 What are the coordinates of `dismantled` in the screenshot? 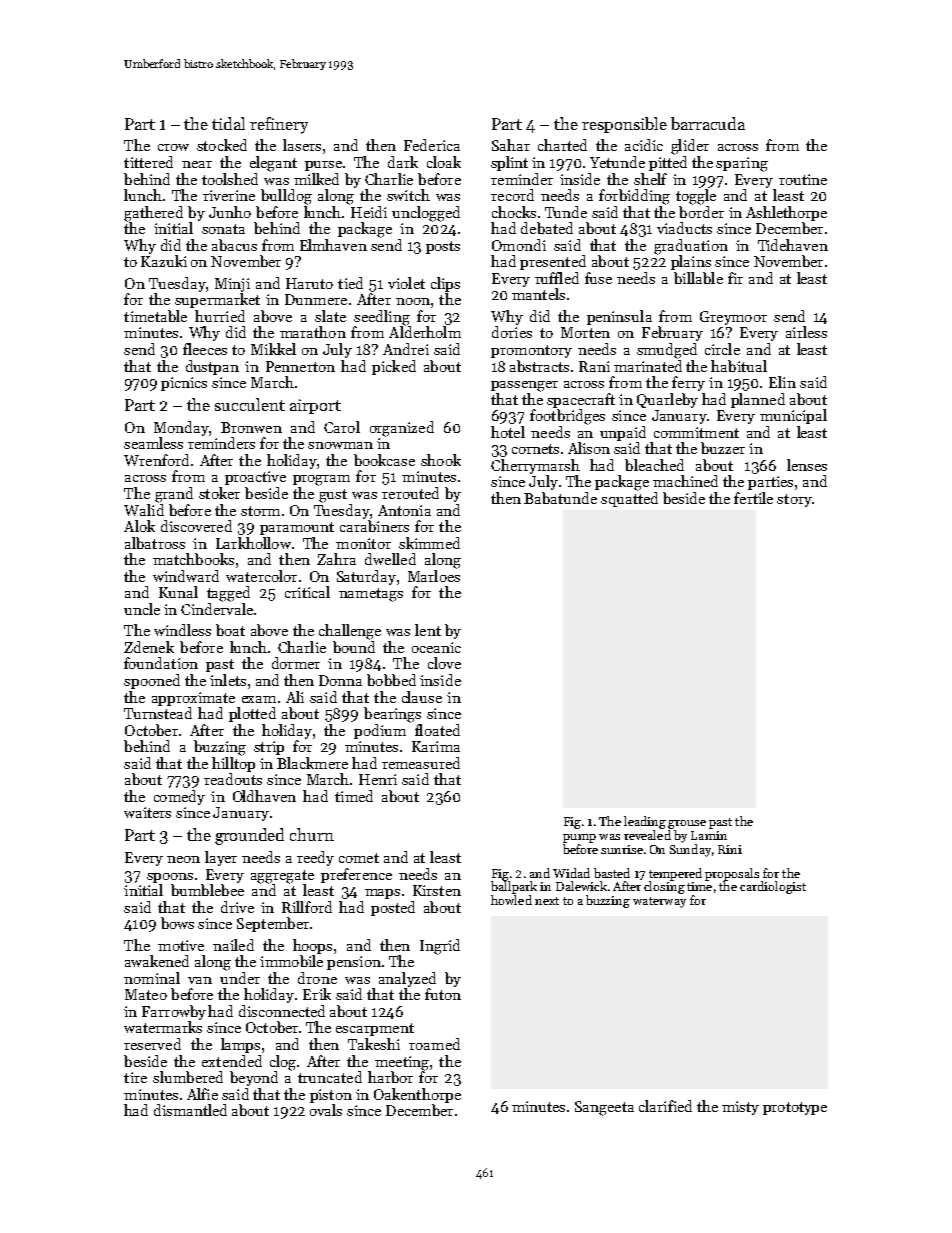 It's located at (190, 1110).
